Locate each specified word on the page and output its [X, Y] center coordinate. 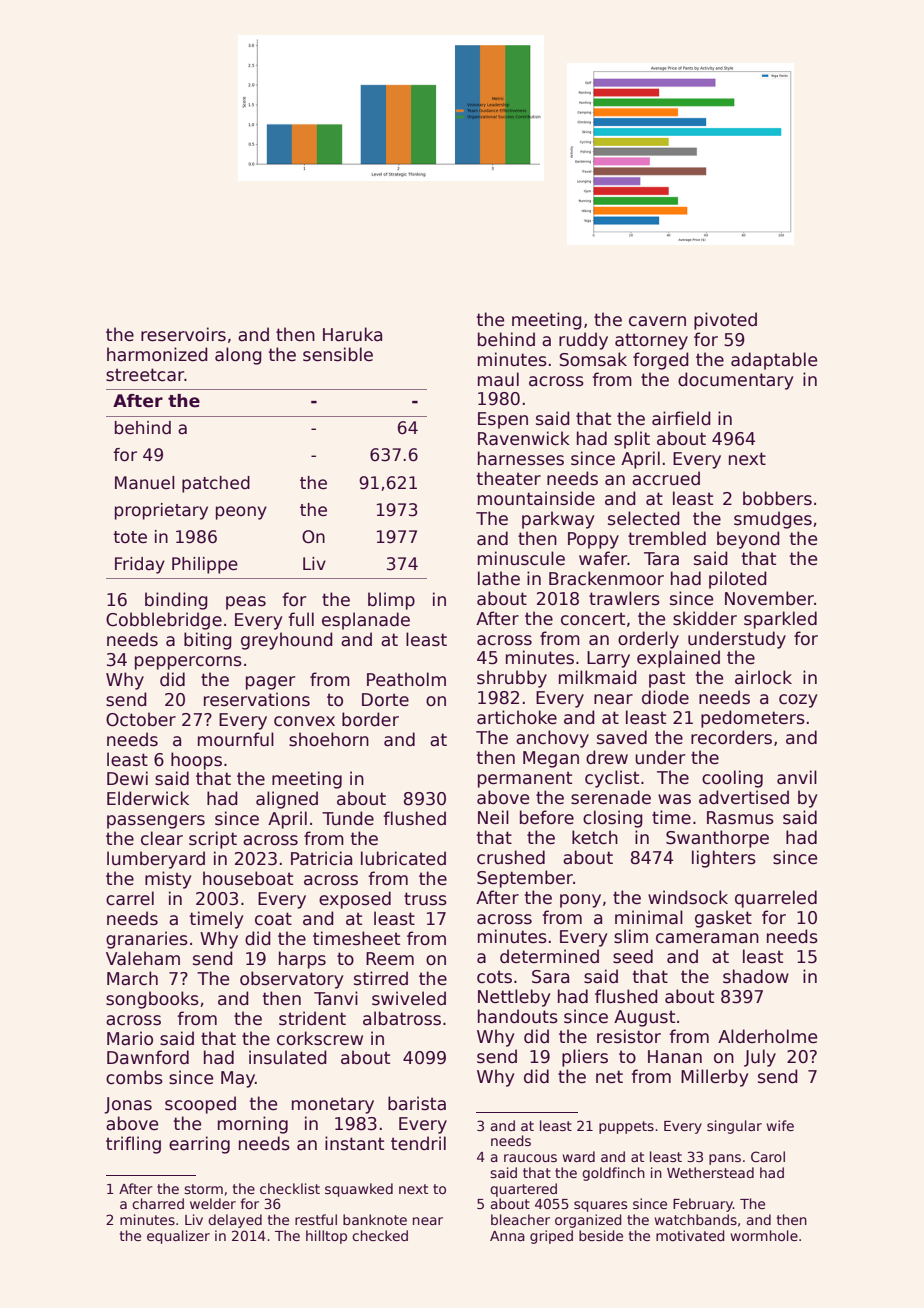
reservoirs [183, 334]
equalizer [178, 1237]
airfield [681, 418]
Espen [503, 420]
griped [551, 1237]
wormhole [764, 1235]
